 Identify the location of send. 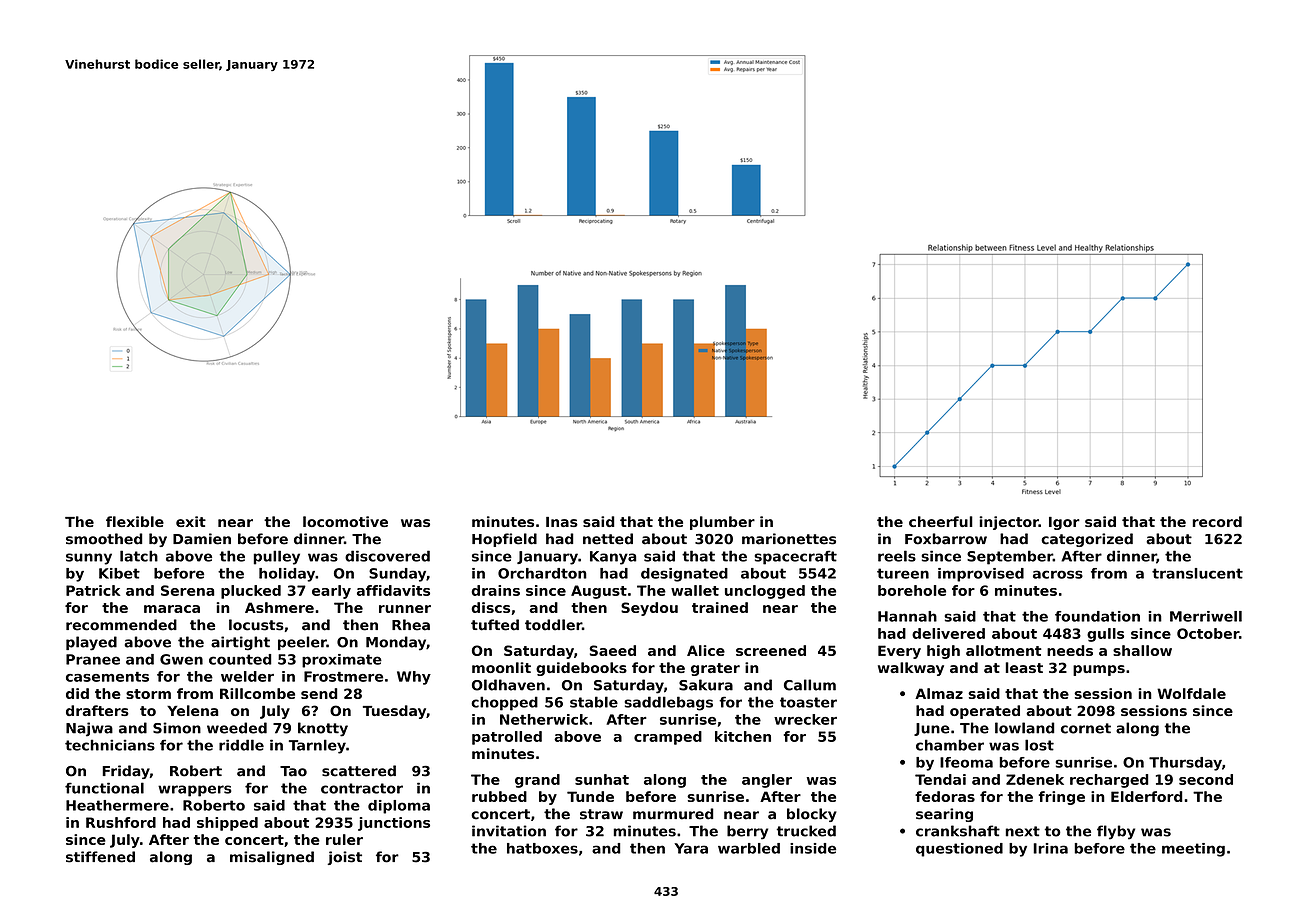
(319, 693).
